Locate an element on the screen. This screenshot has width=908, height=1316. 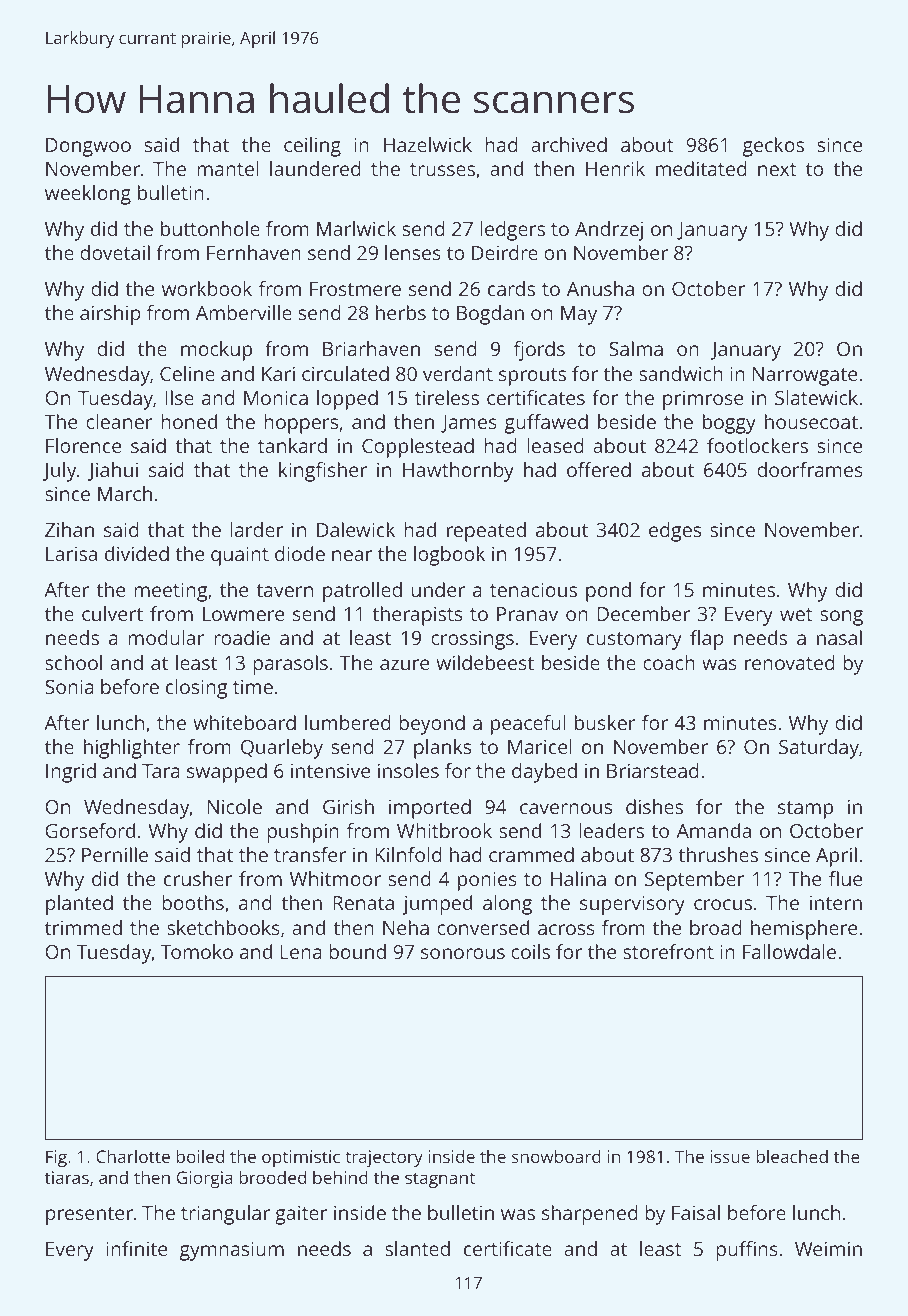
boiled is located at coordinates (200, 1156).
